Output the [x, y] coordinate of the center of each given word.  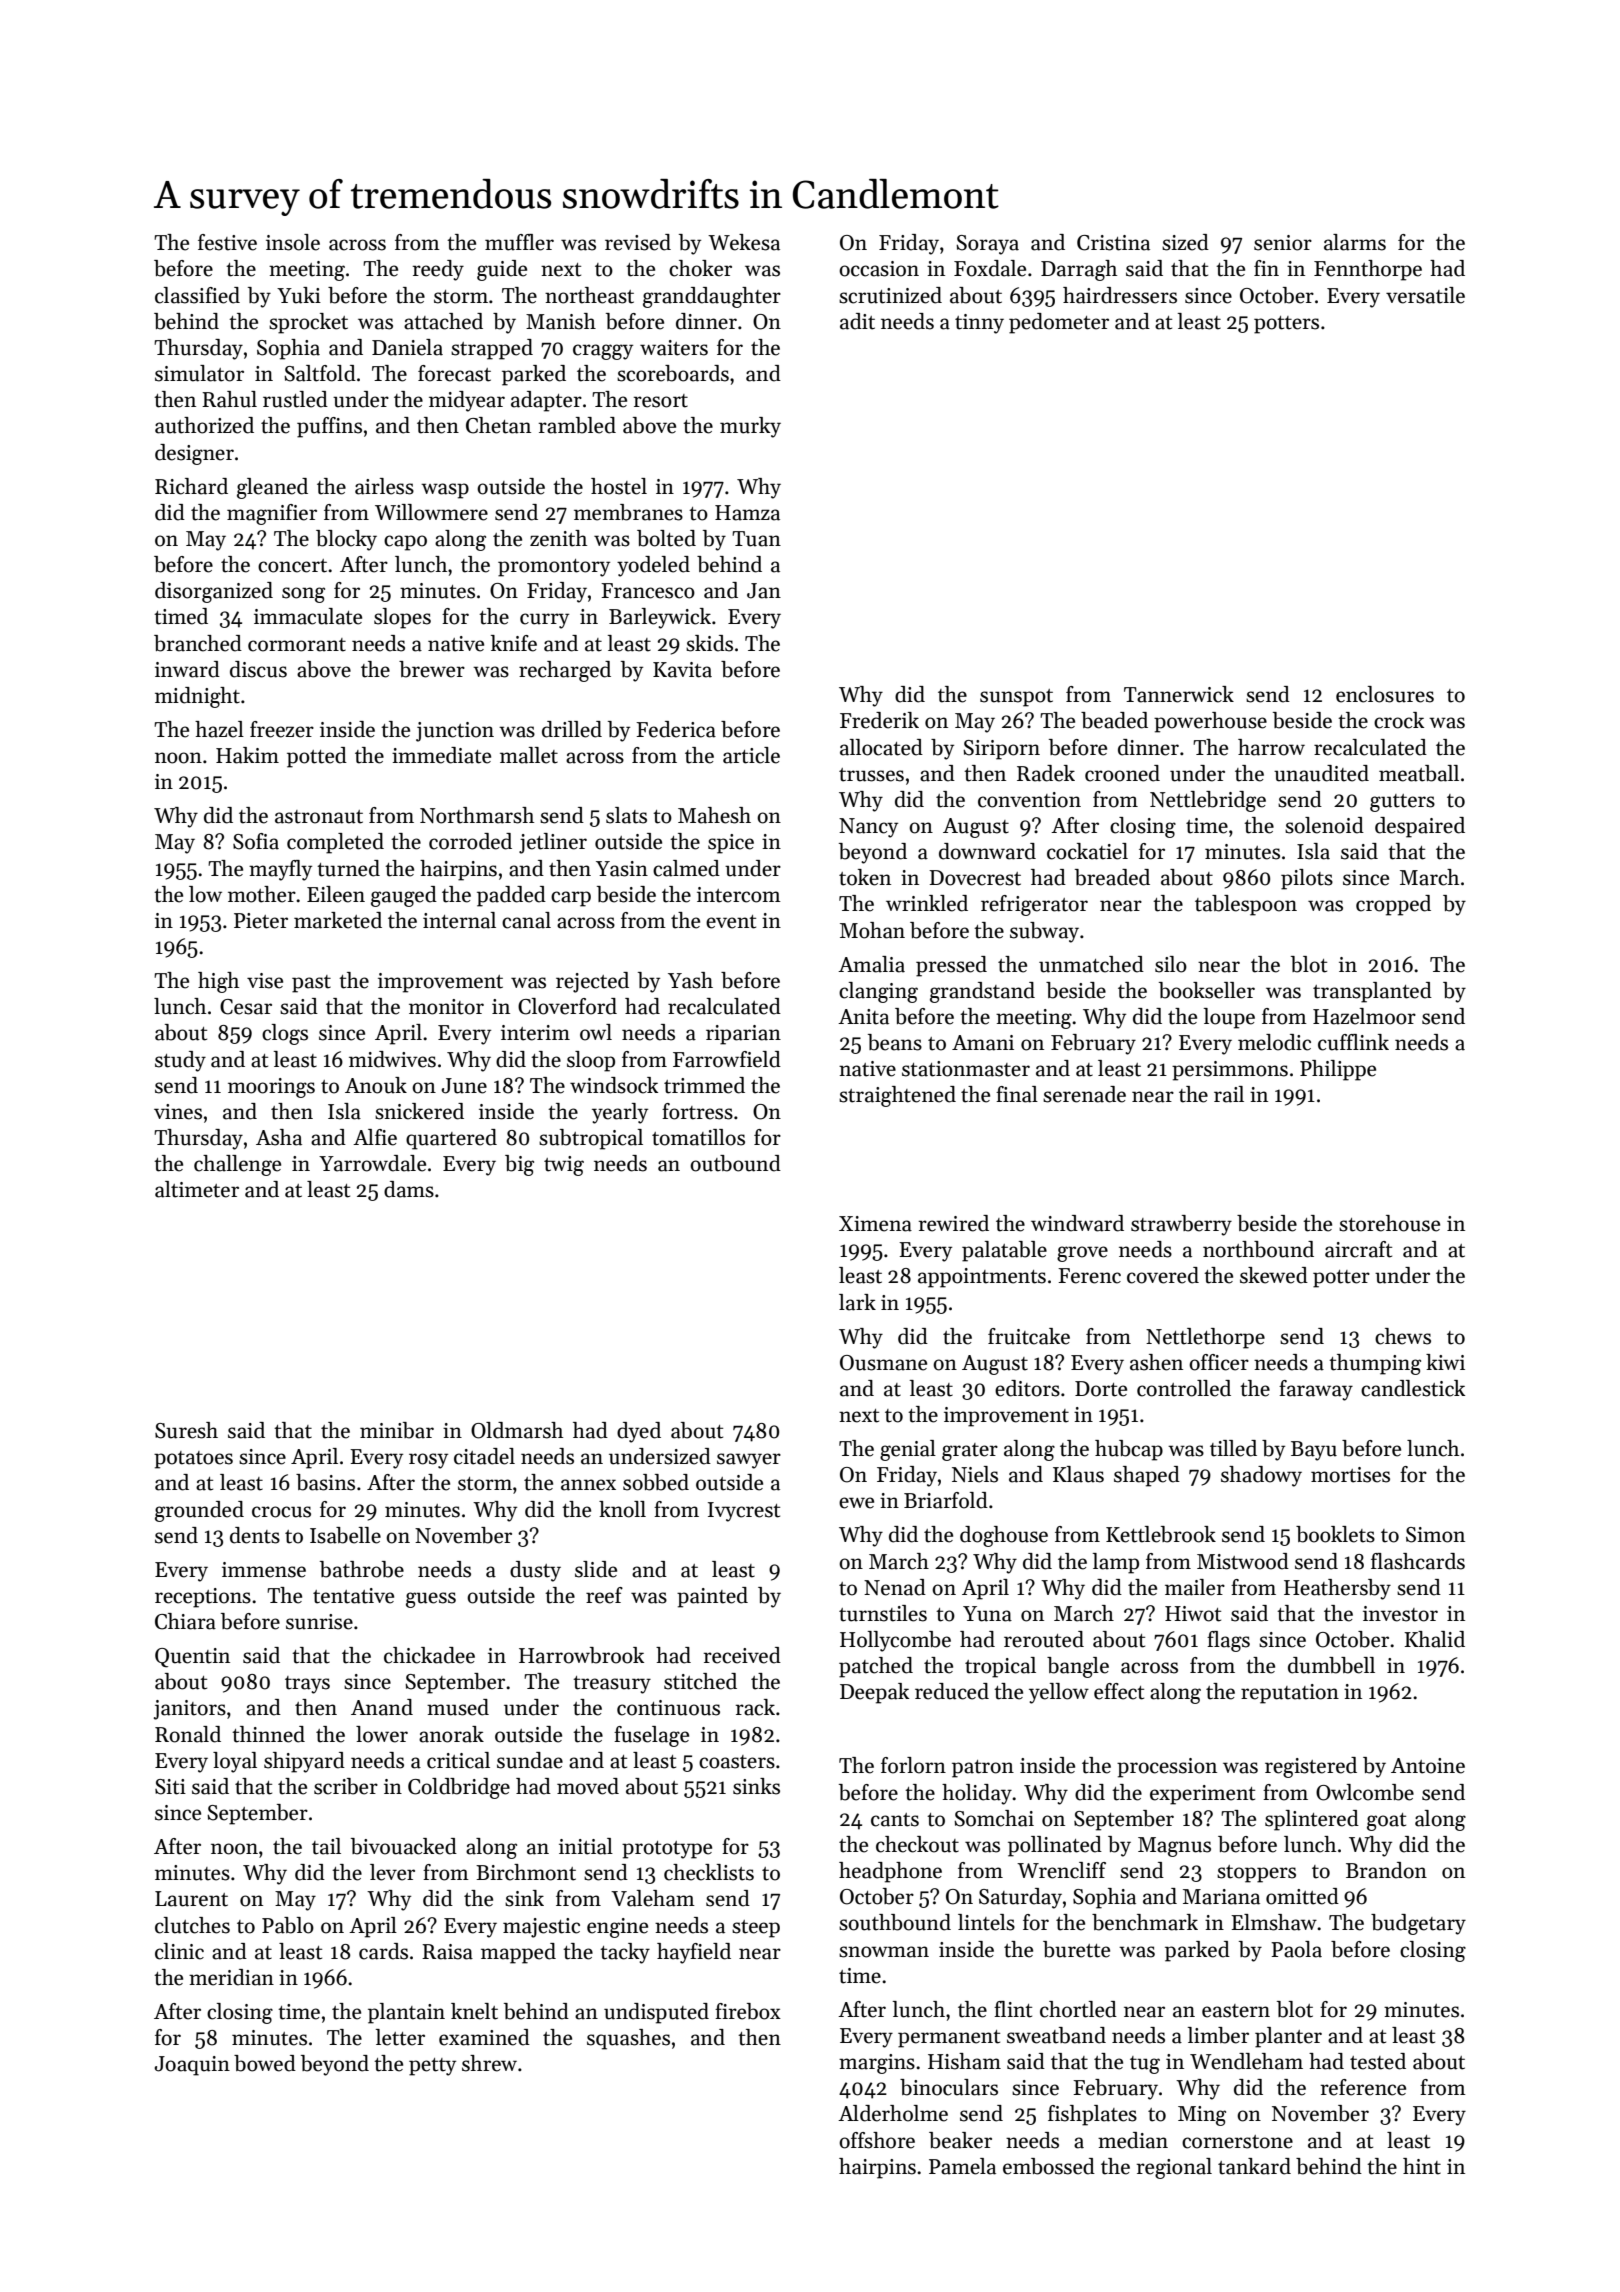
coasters [737, 1762]
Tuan [756, 539]
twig [564, 1166]
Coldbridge [459, 1788]
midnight [197, 697]
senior [1283, 243]
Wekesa [744, 242]
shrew [489, 2063]
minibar [397, 1430]
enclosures [1385, 694]
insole [293, 242]
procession [1167, 1768]
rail [1229, 1094]
